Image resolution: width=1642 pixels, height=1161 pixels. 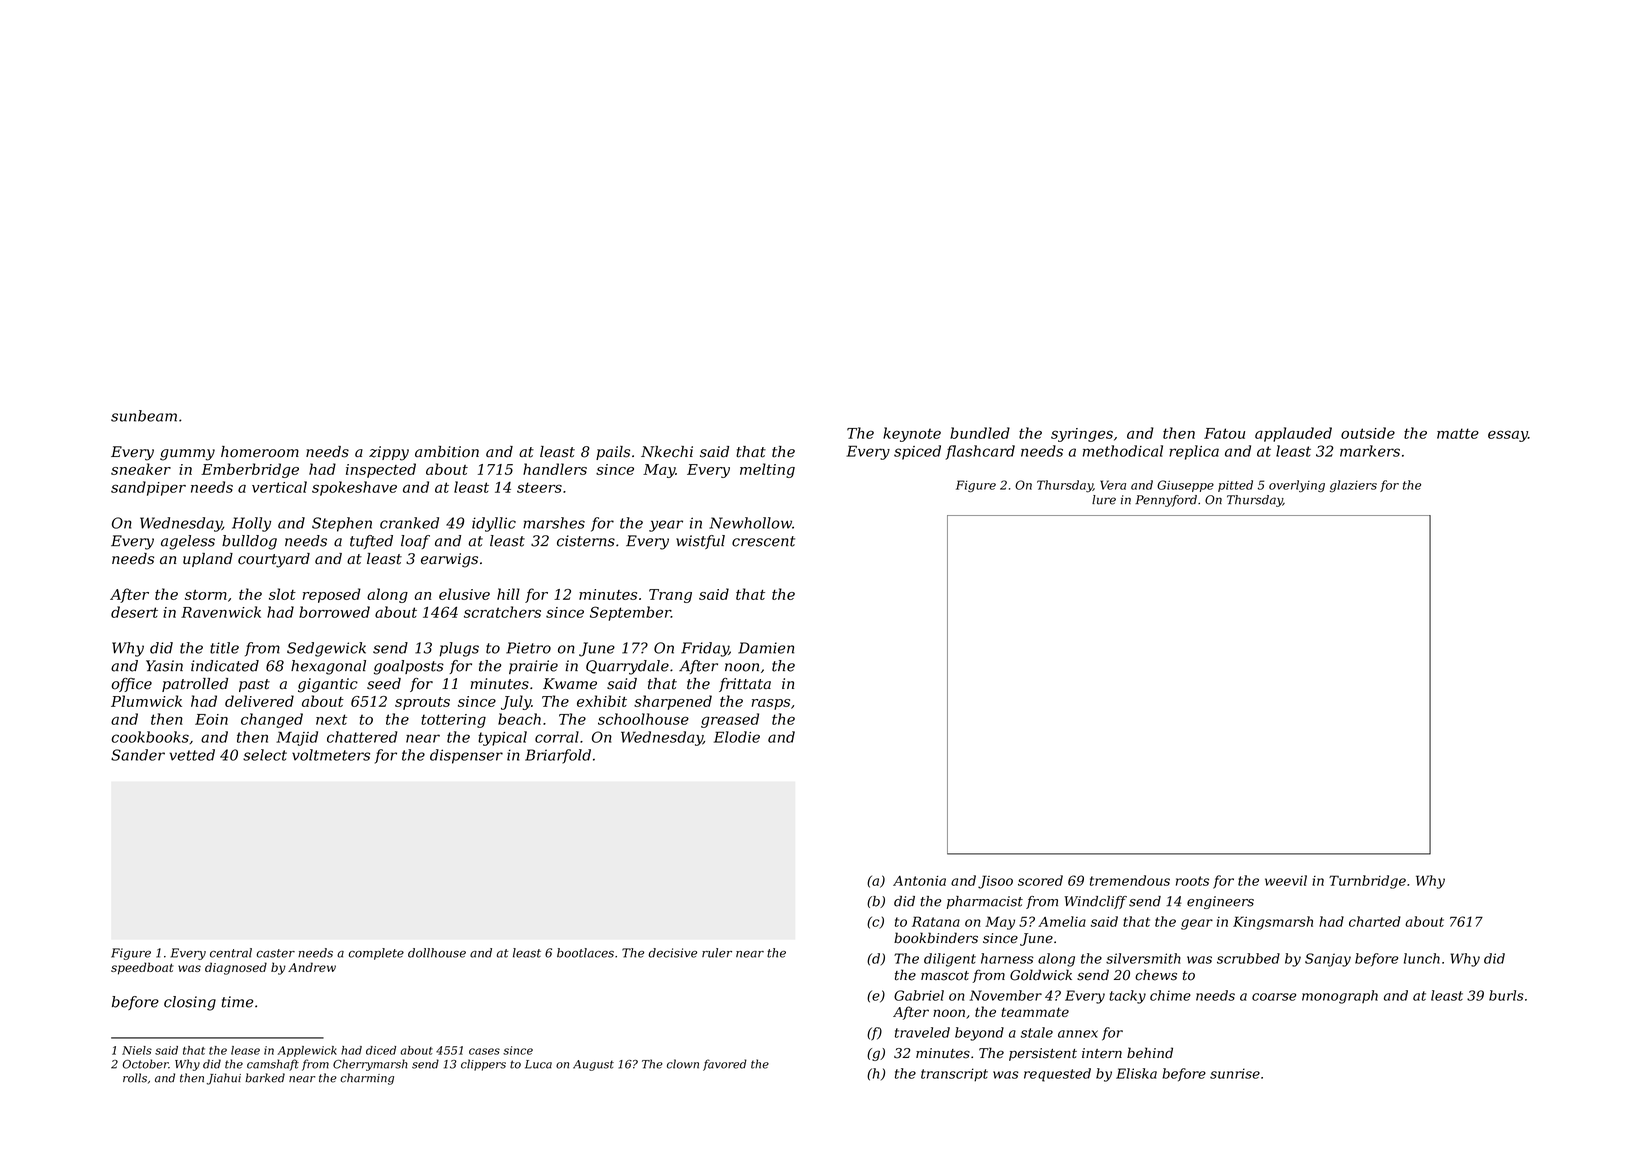 What do you see at coordinates (164, 666) in the document?
I see `Yasin` at bounding box center [164, 666].
